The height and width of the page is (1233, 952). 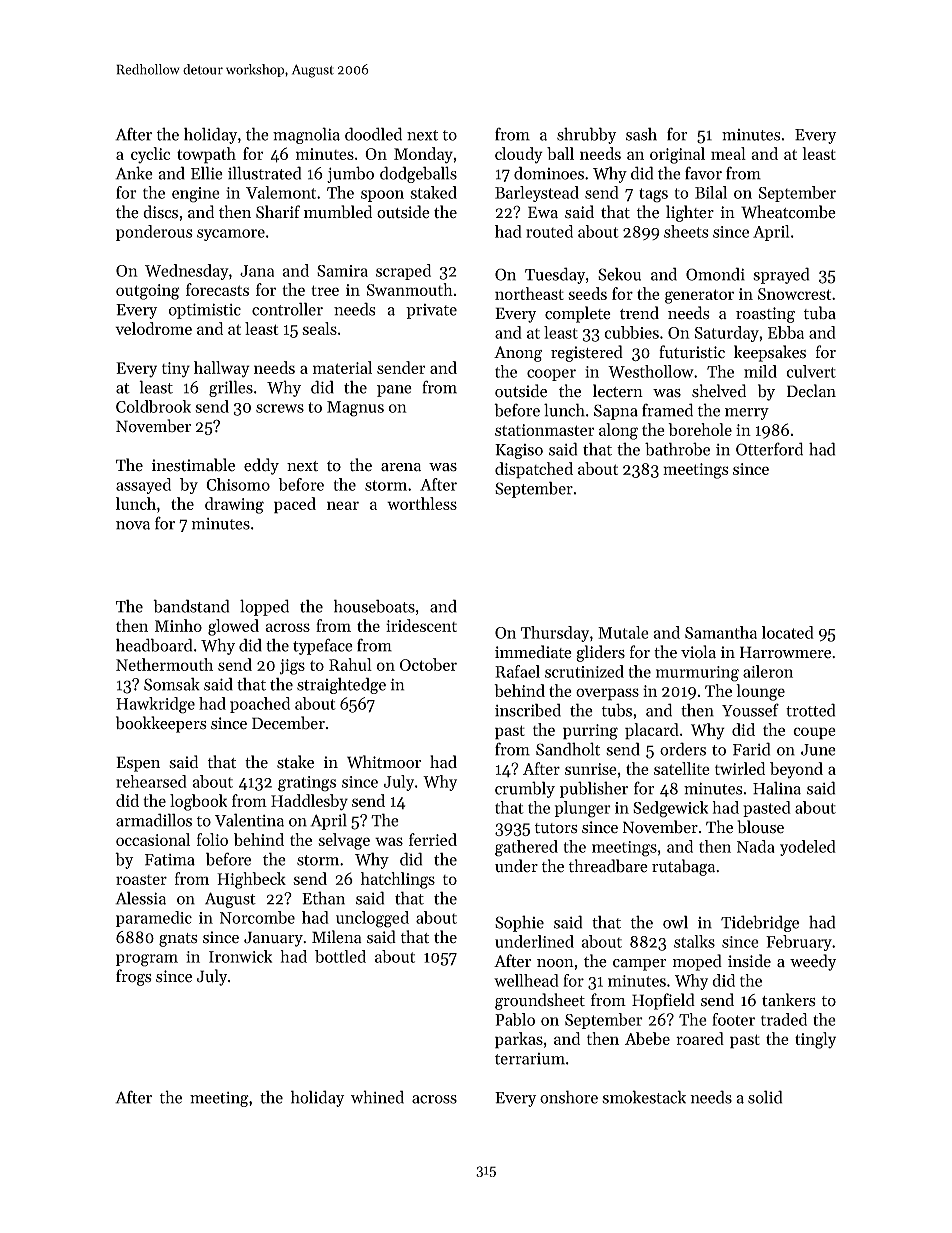 I want to click on Wheatcombe, so click(x=788, y=212).
